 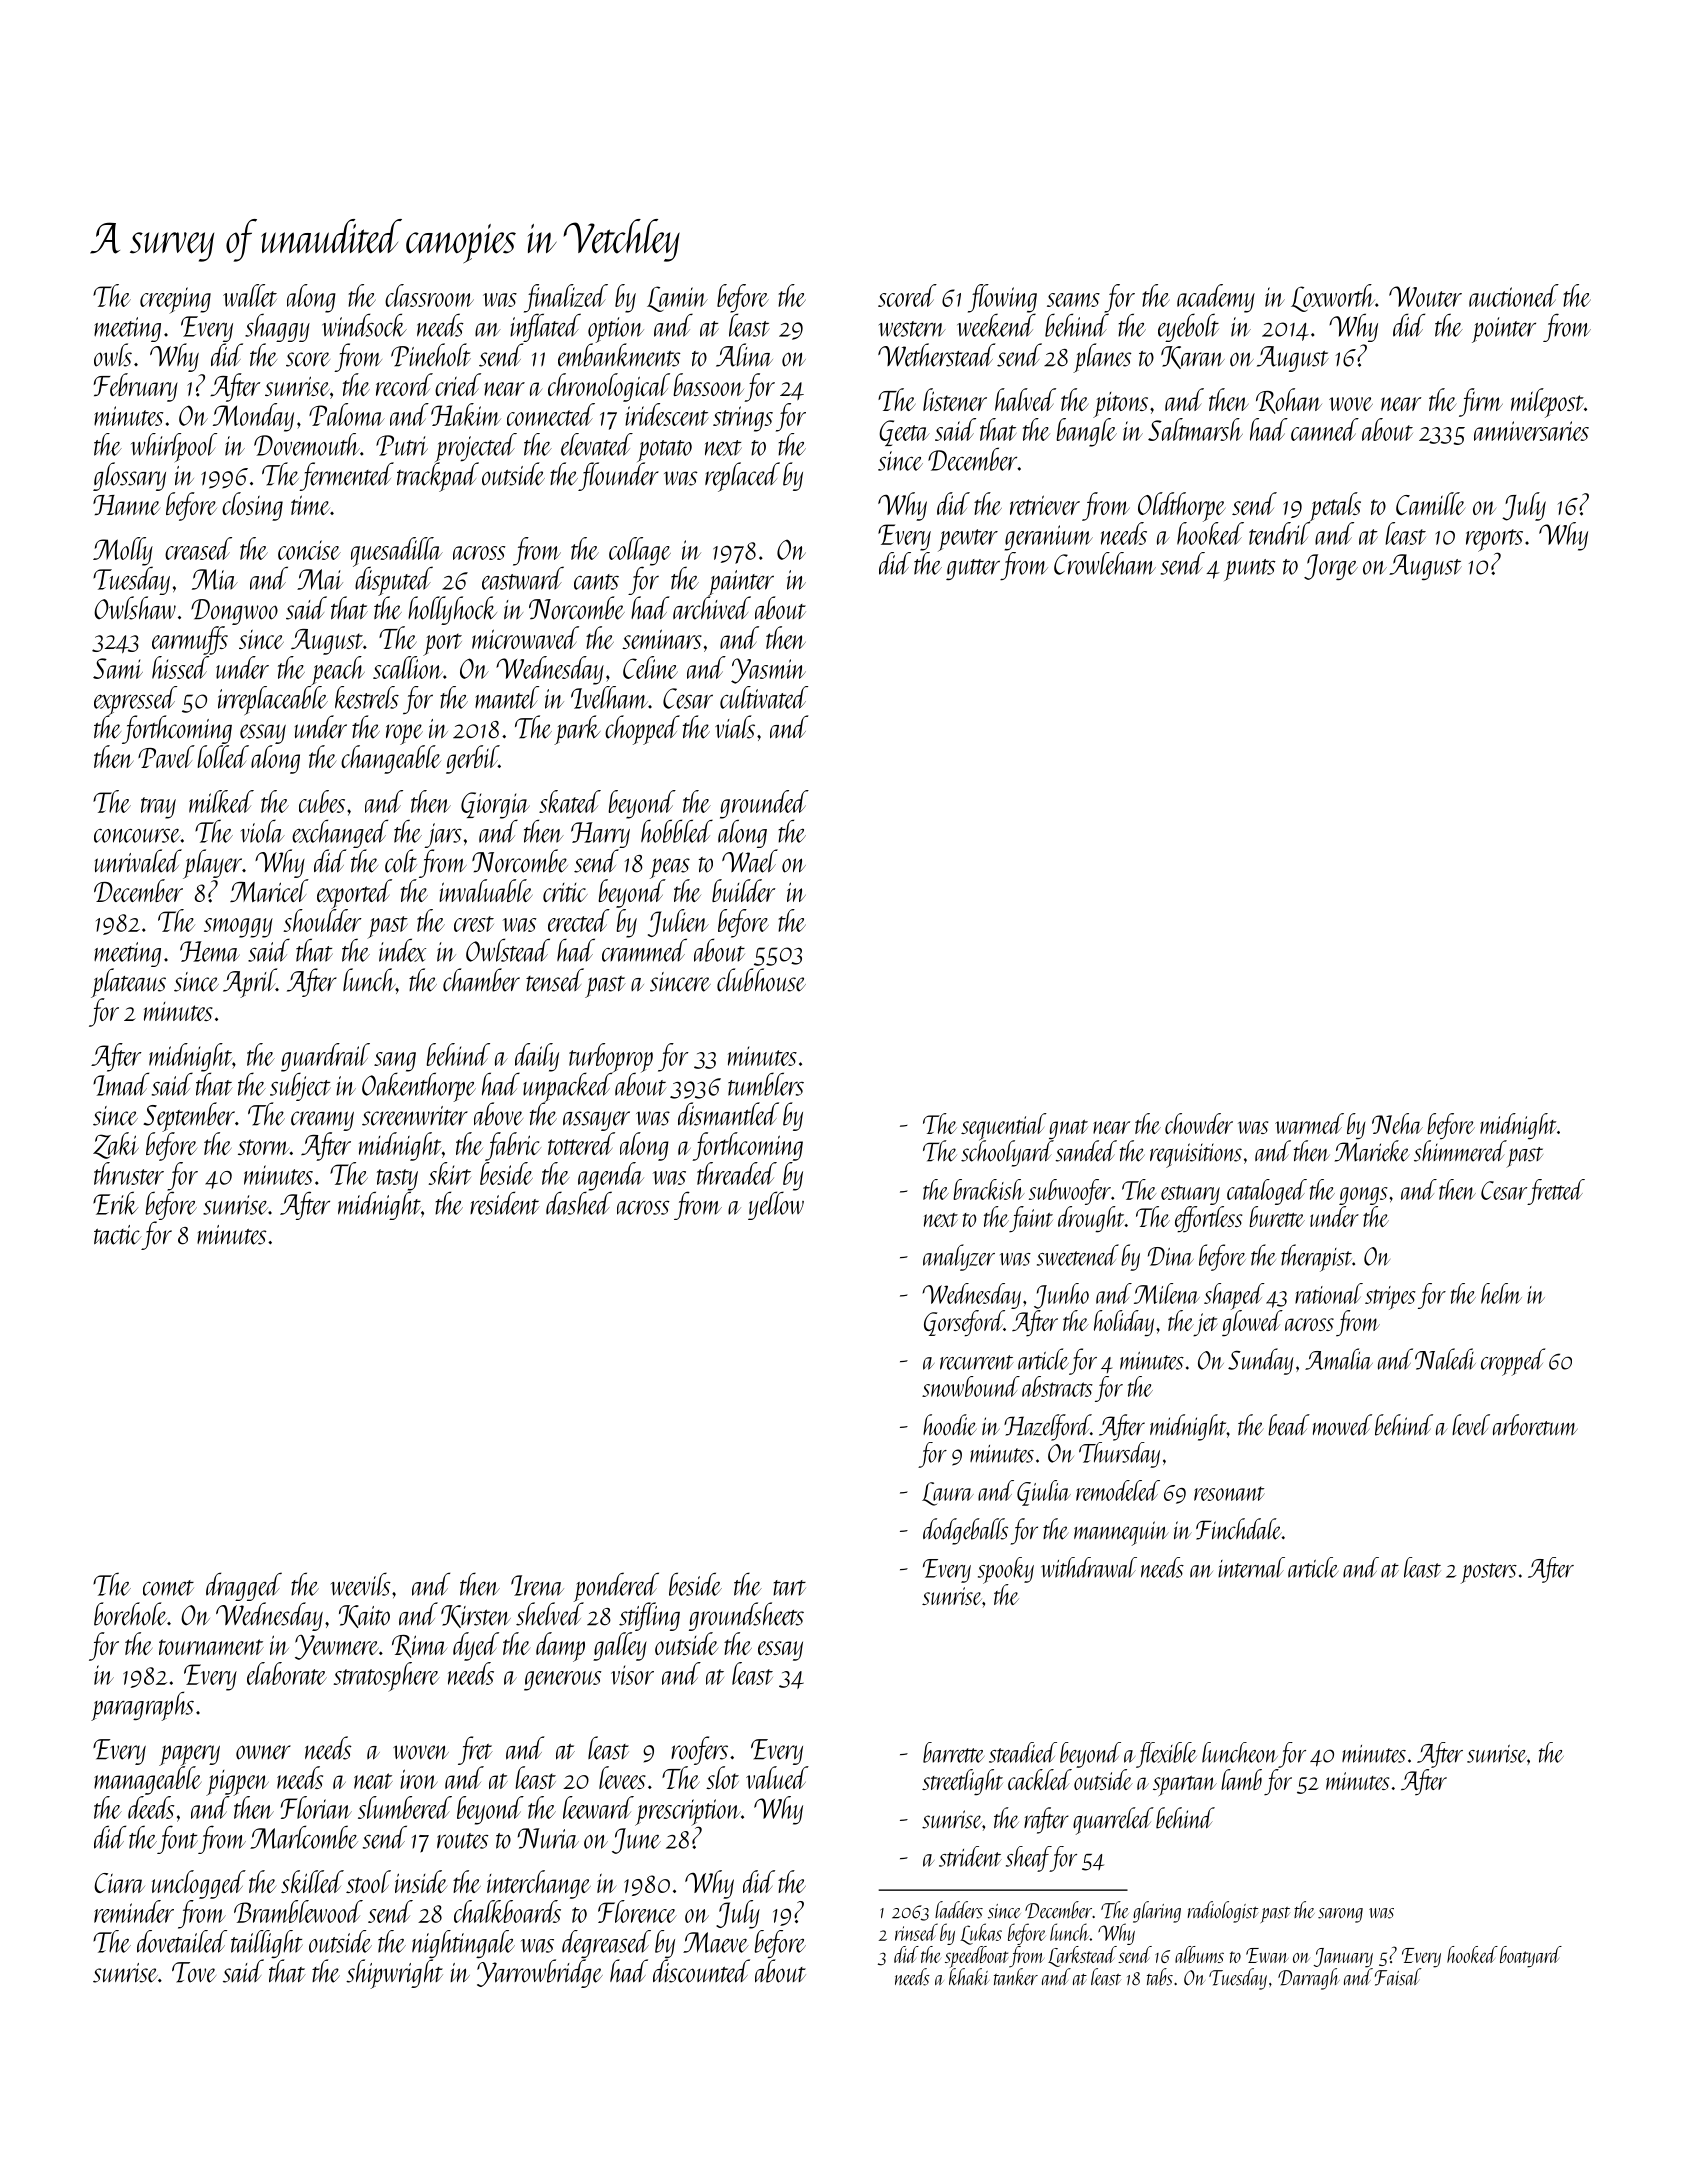 I want to click on Camille, so click(x=1430, y=503).
